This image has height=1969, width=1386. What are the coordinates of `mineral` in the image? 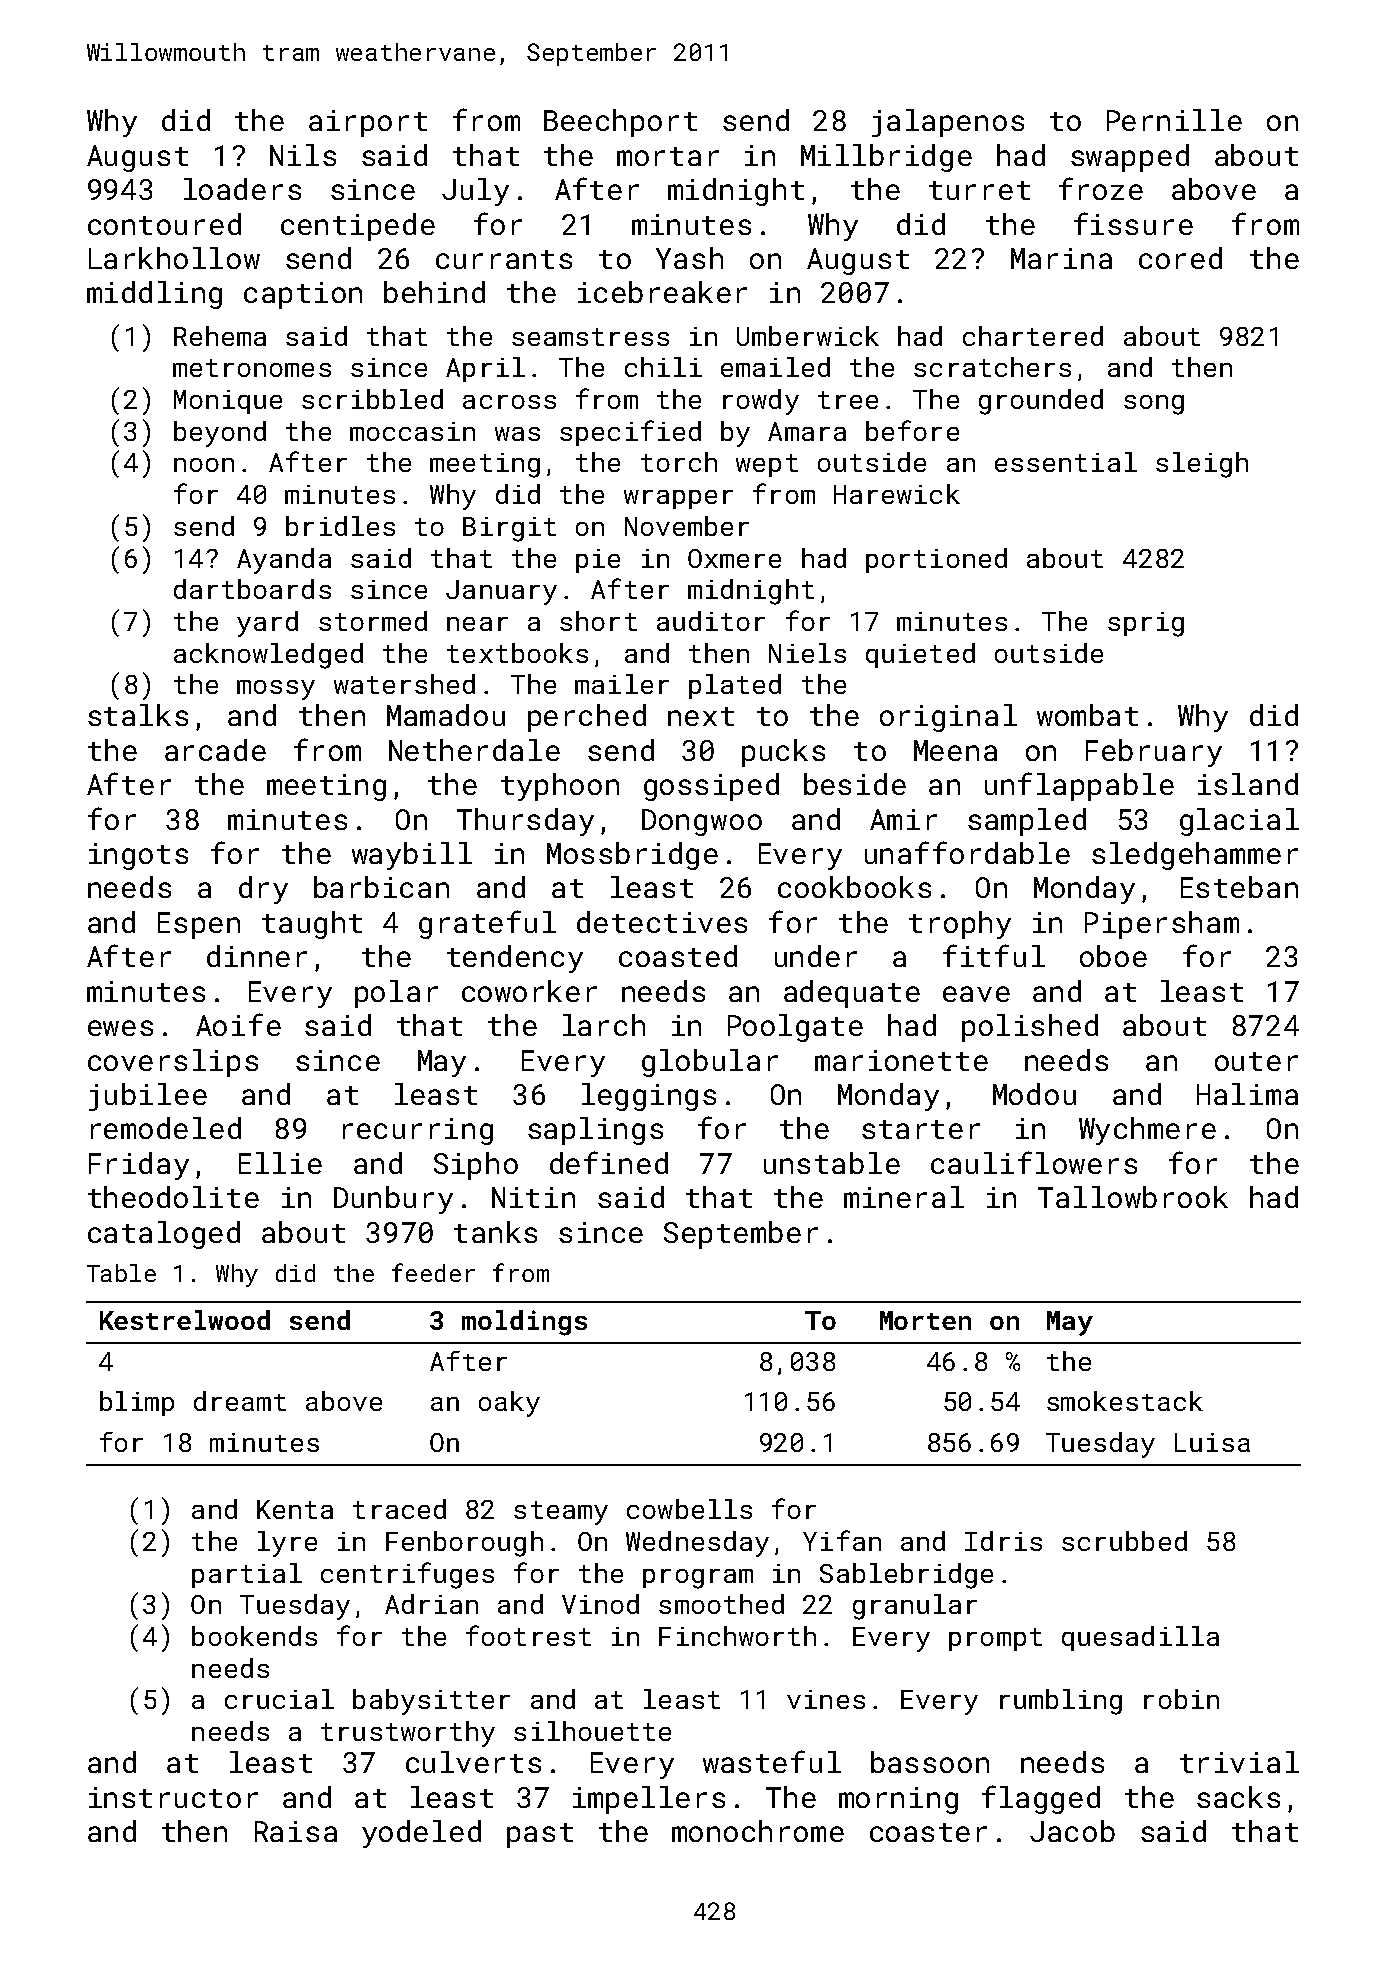 It's located at (904, 1197).
